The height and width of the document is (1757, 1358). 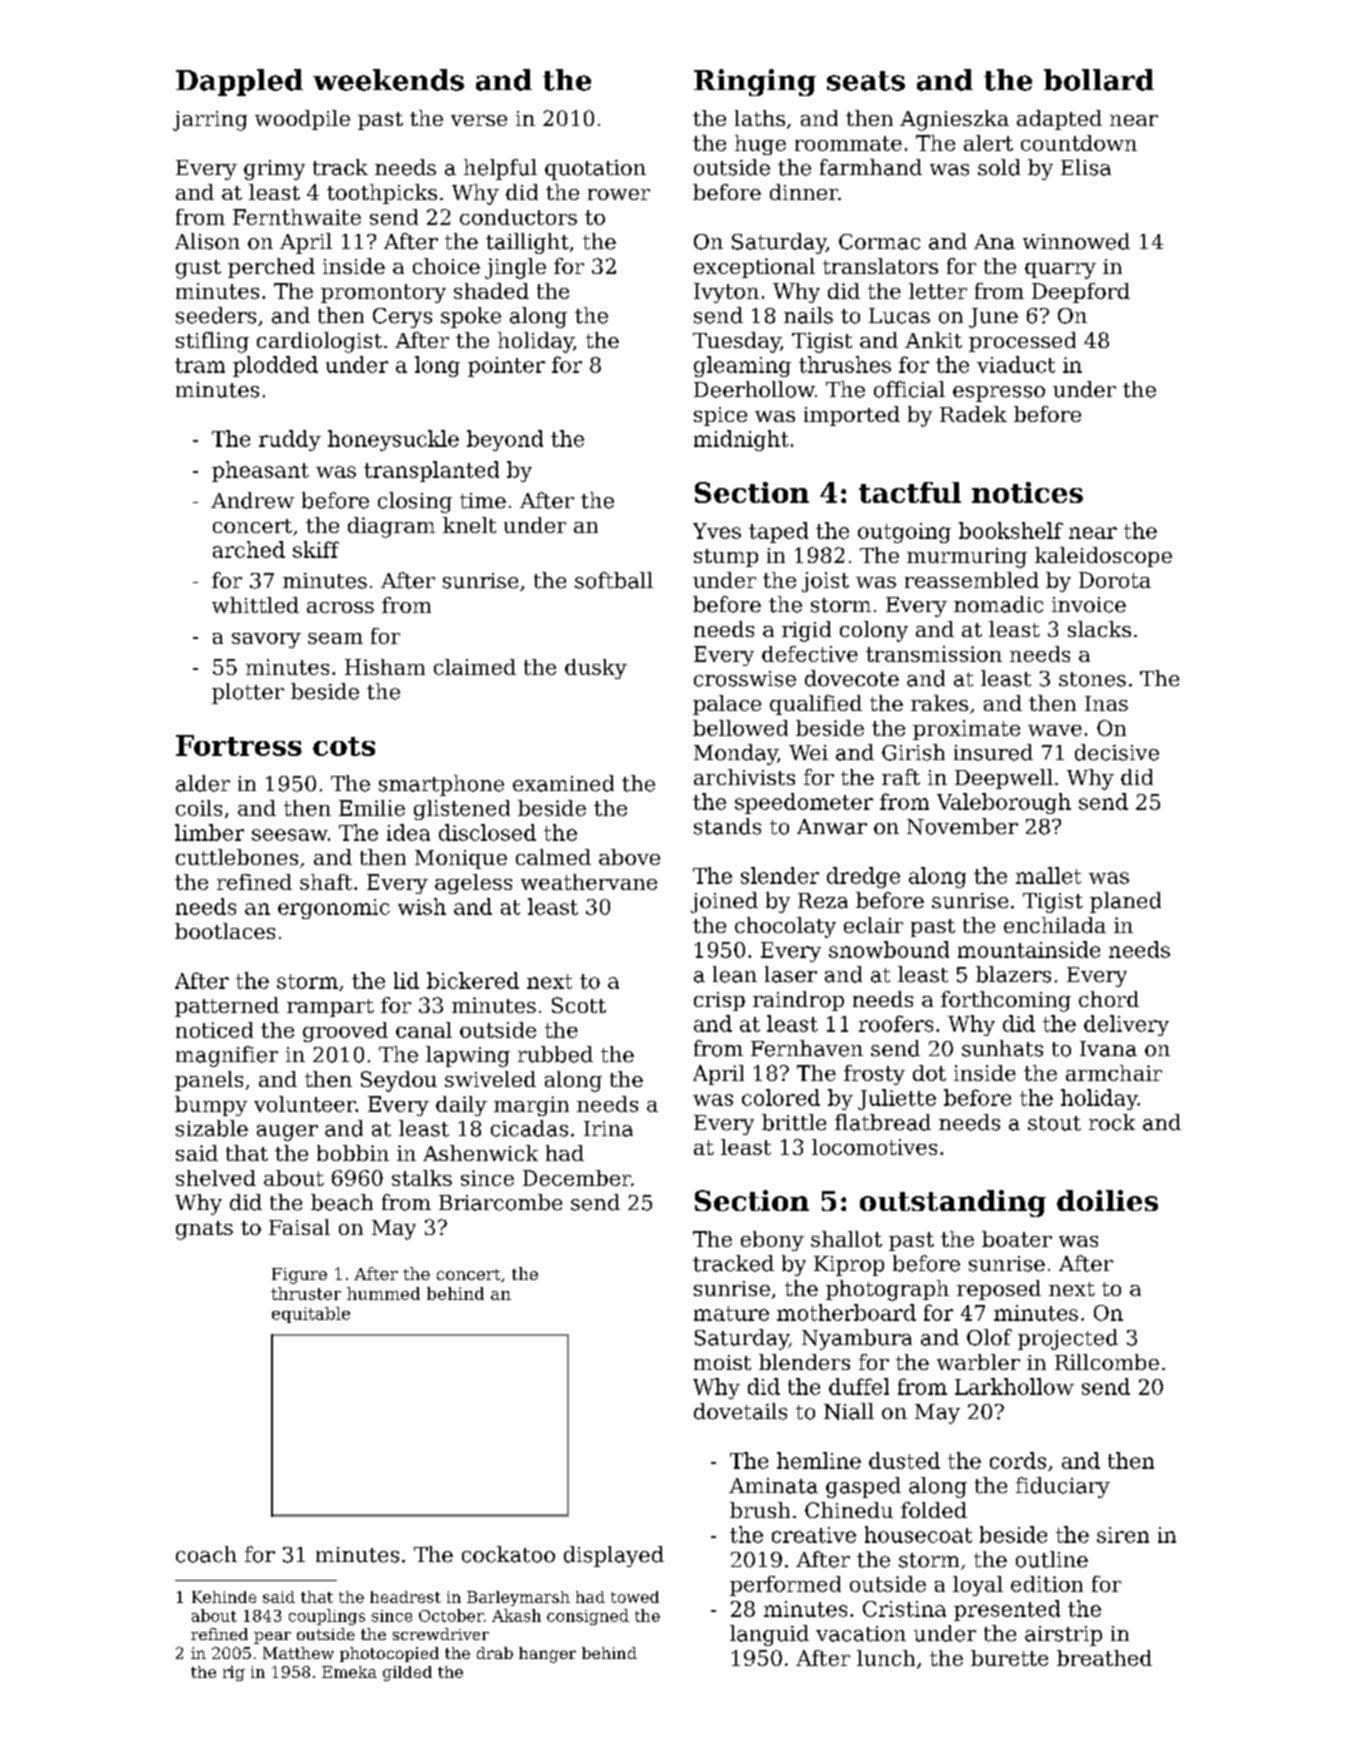 I want to click on planed, so click(x=1125, y=902).
